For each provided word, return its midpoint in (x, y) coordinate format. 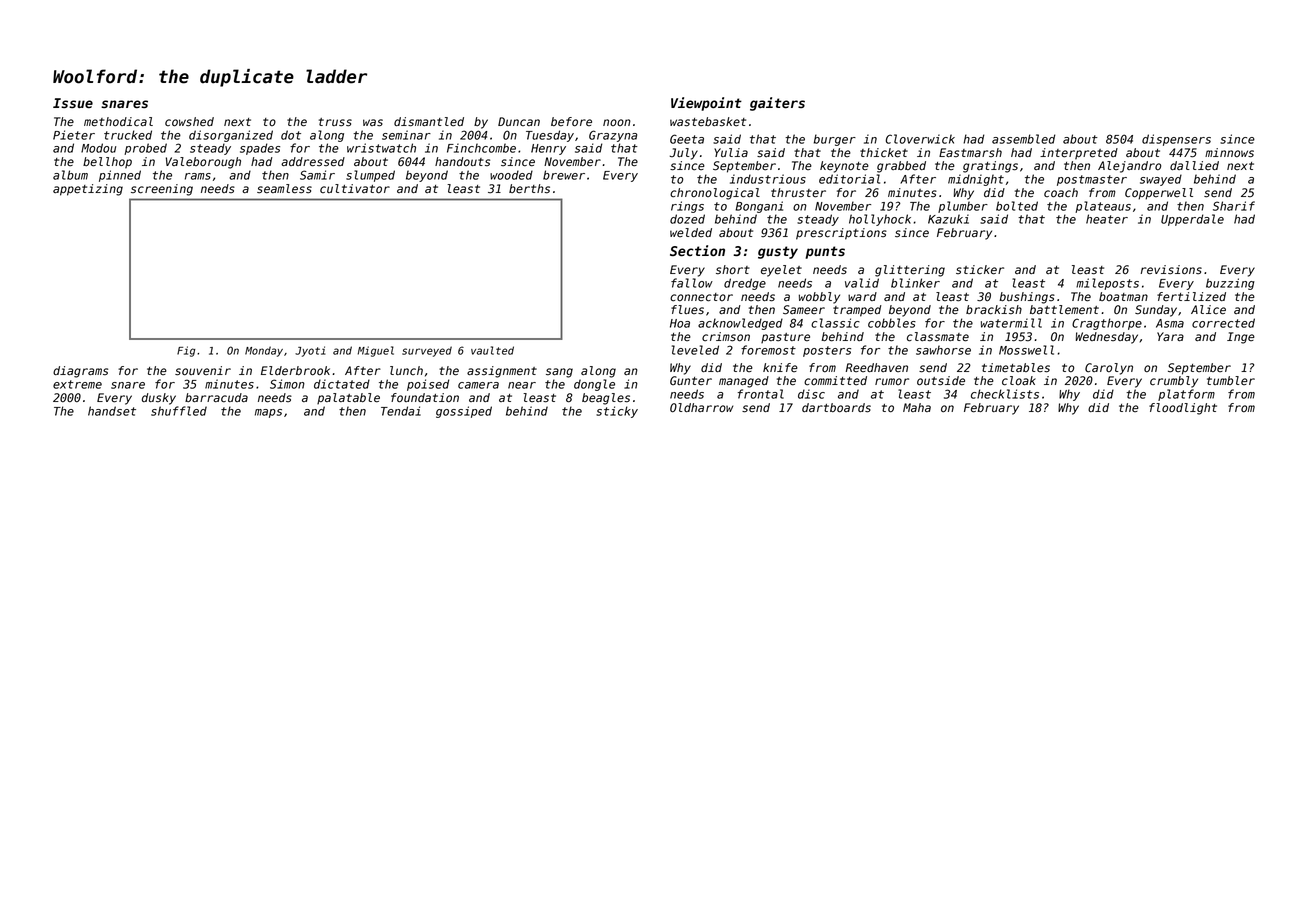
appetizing (88, 190)
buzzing (1230, 284)
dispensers (1176, 140)
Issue (73, 103)
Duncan (519, 121)
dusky (159, 399)
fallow (692, 283)
